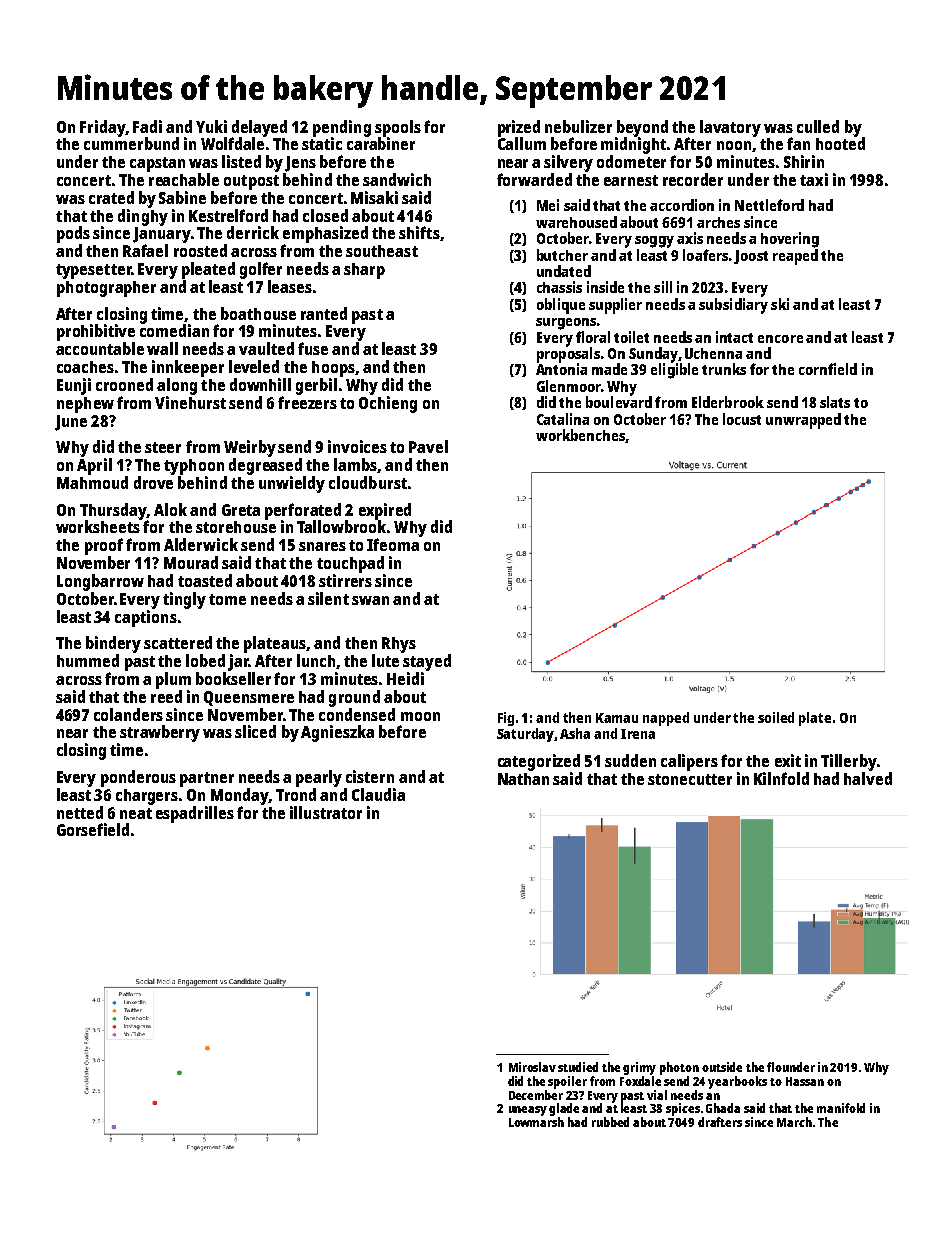  Describe the element at coordinates (548, 205) in the image. I see `Mei` at that location.
